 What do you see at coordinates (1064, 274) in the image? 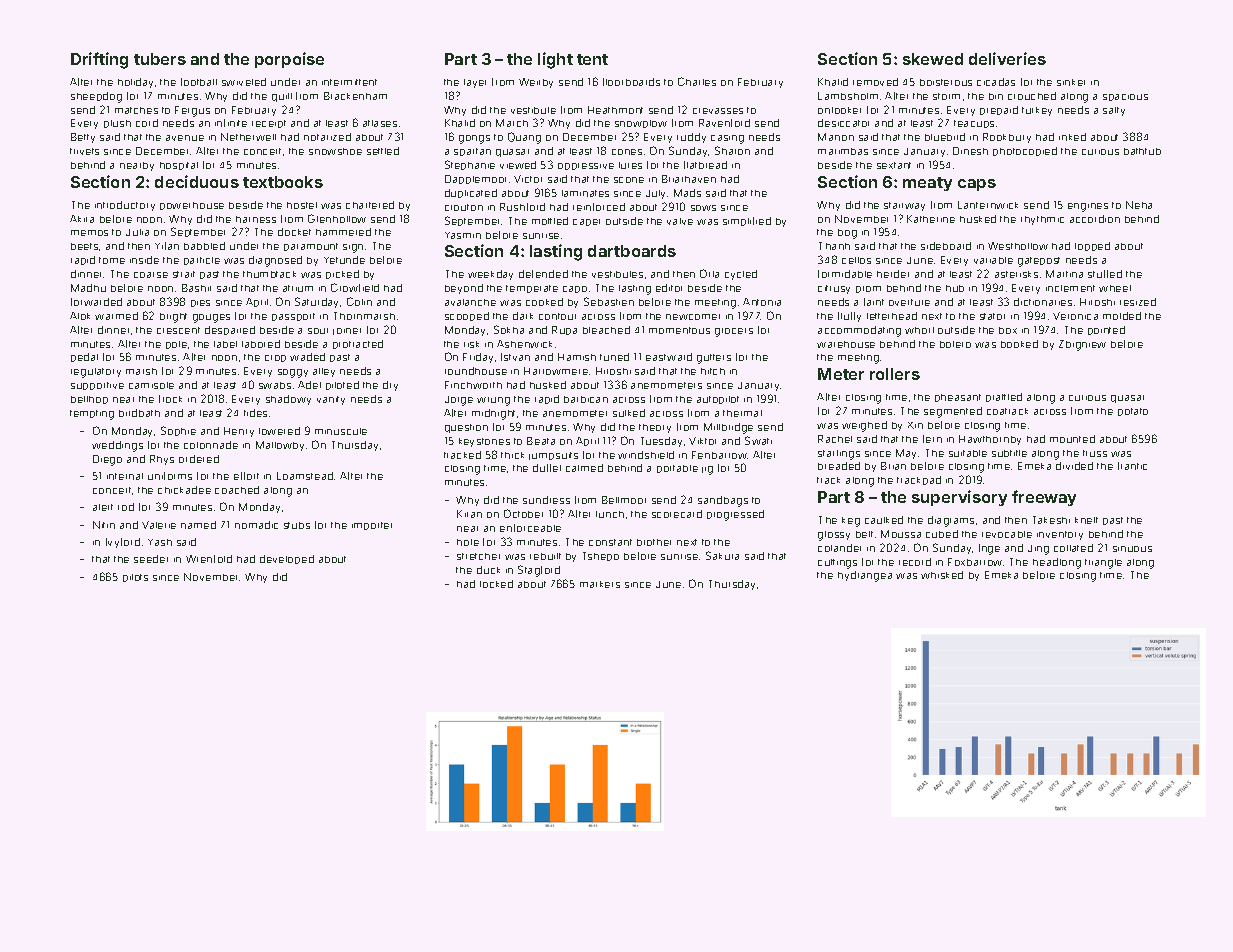
I see `Martina` at bounding box center [1064, 274].
